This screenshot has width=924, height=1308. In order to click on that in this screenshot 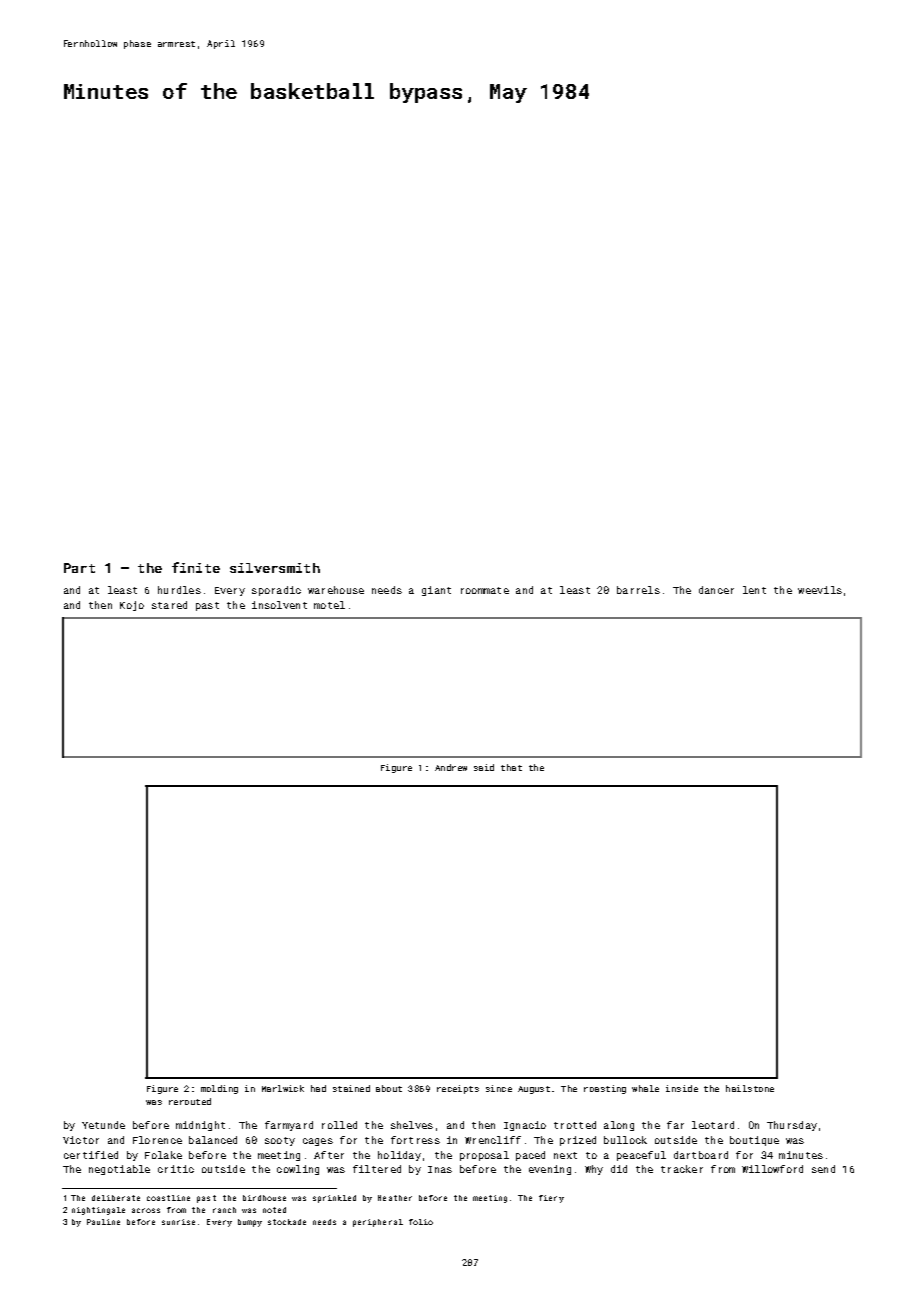, I will do `click(511, 767)`.
